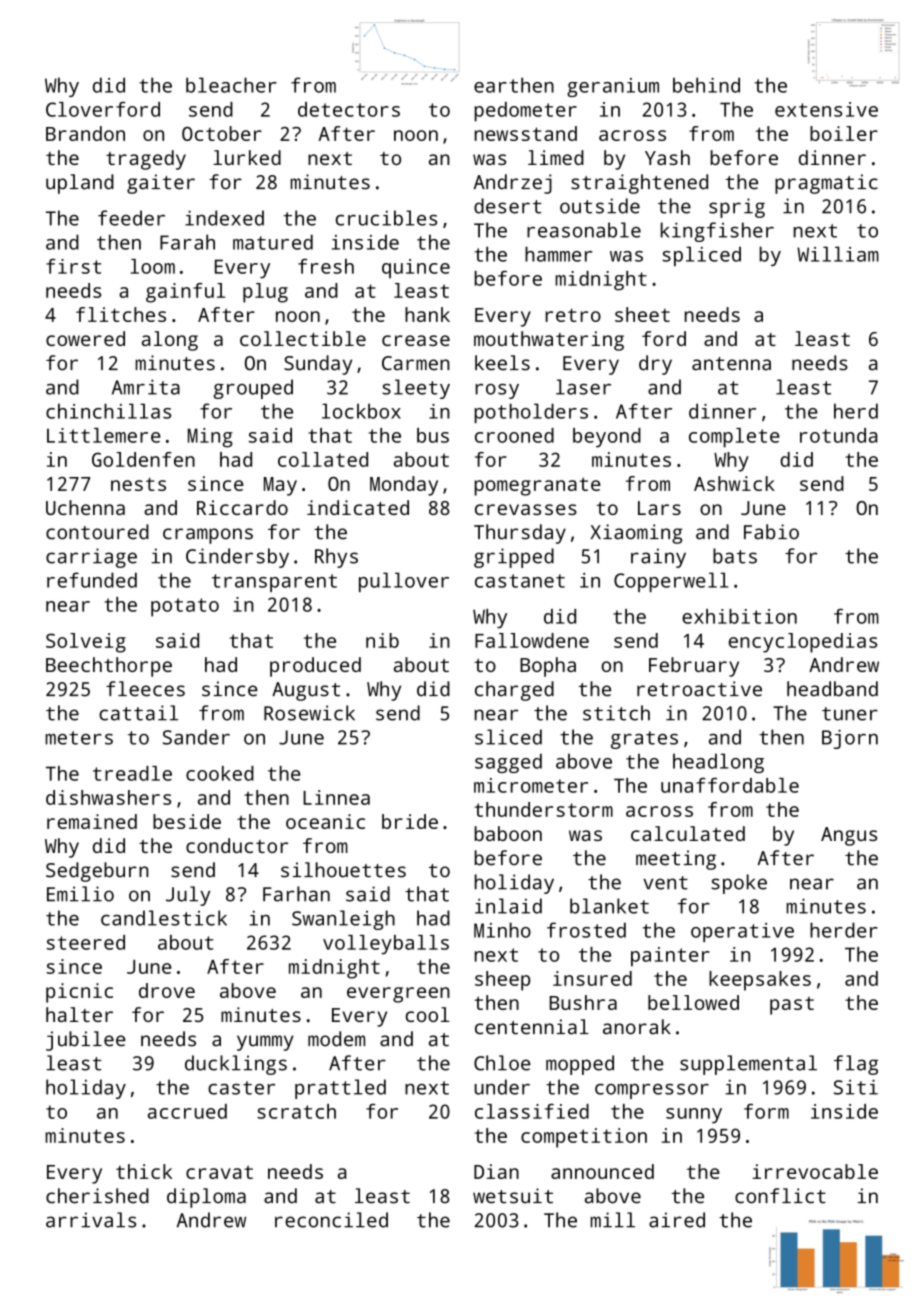 The height and width of the page is (1314, 924). What do you see at coordinates (104, 435) in the page?
I see `Littlemere` at bounding box center [104, 435].
